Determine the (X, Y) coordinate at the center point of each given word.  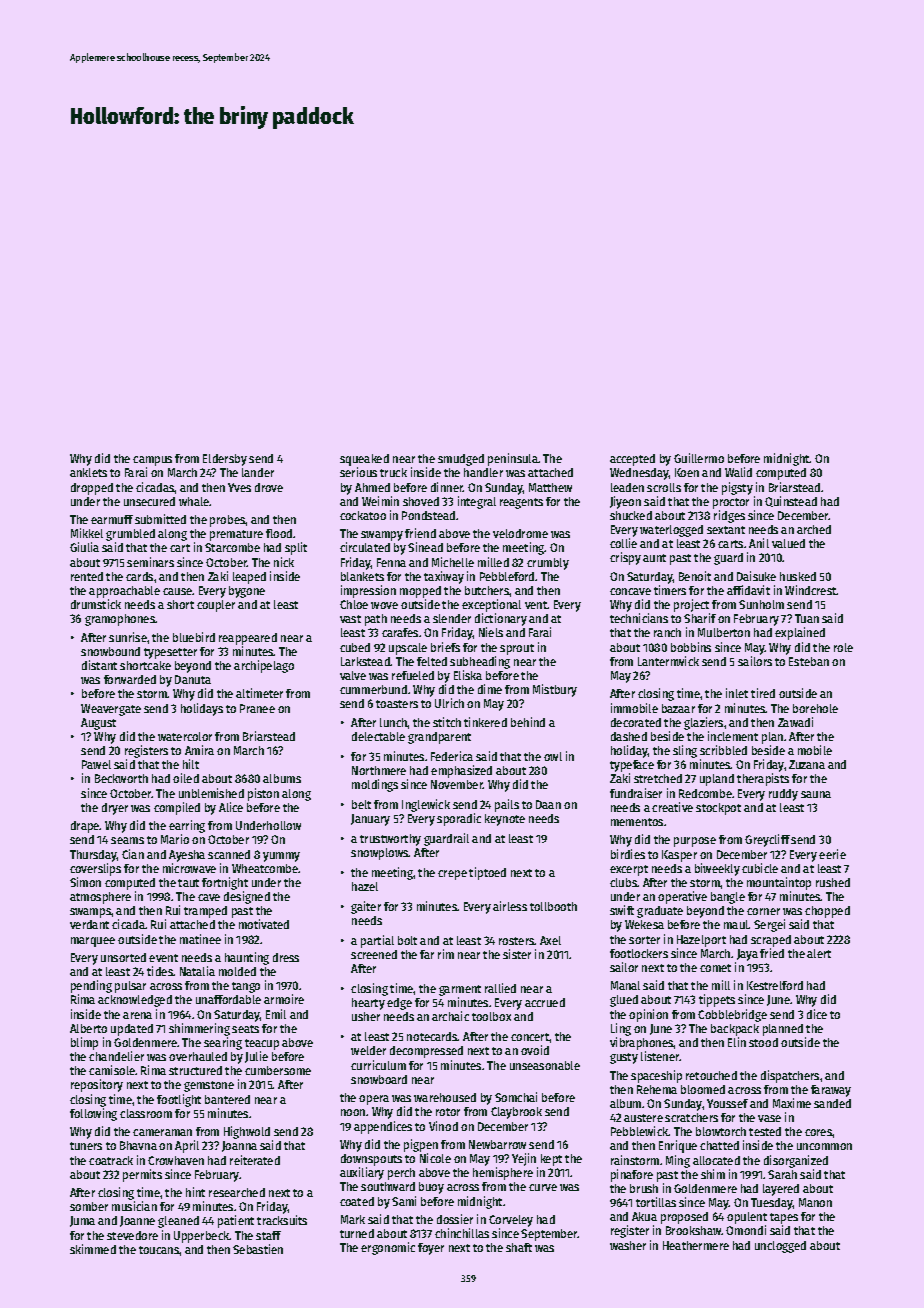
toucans (159, 1250)
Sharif (700, 618)
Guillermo (699, 458)
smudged (461, 460)
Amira (199, 750)
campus (152, 461)
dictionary (501, 619)
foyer (431, 1249)
